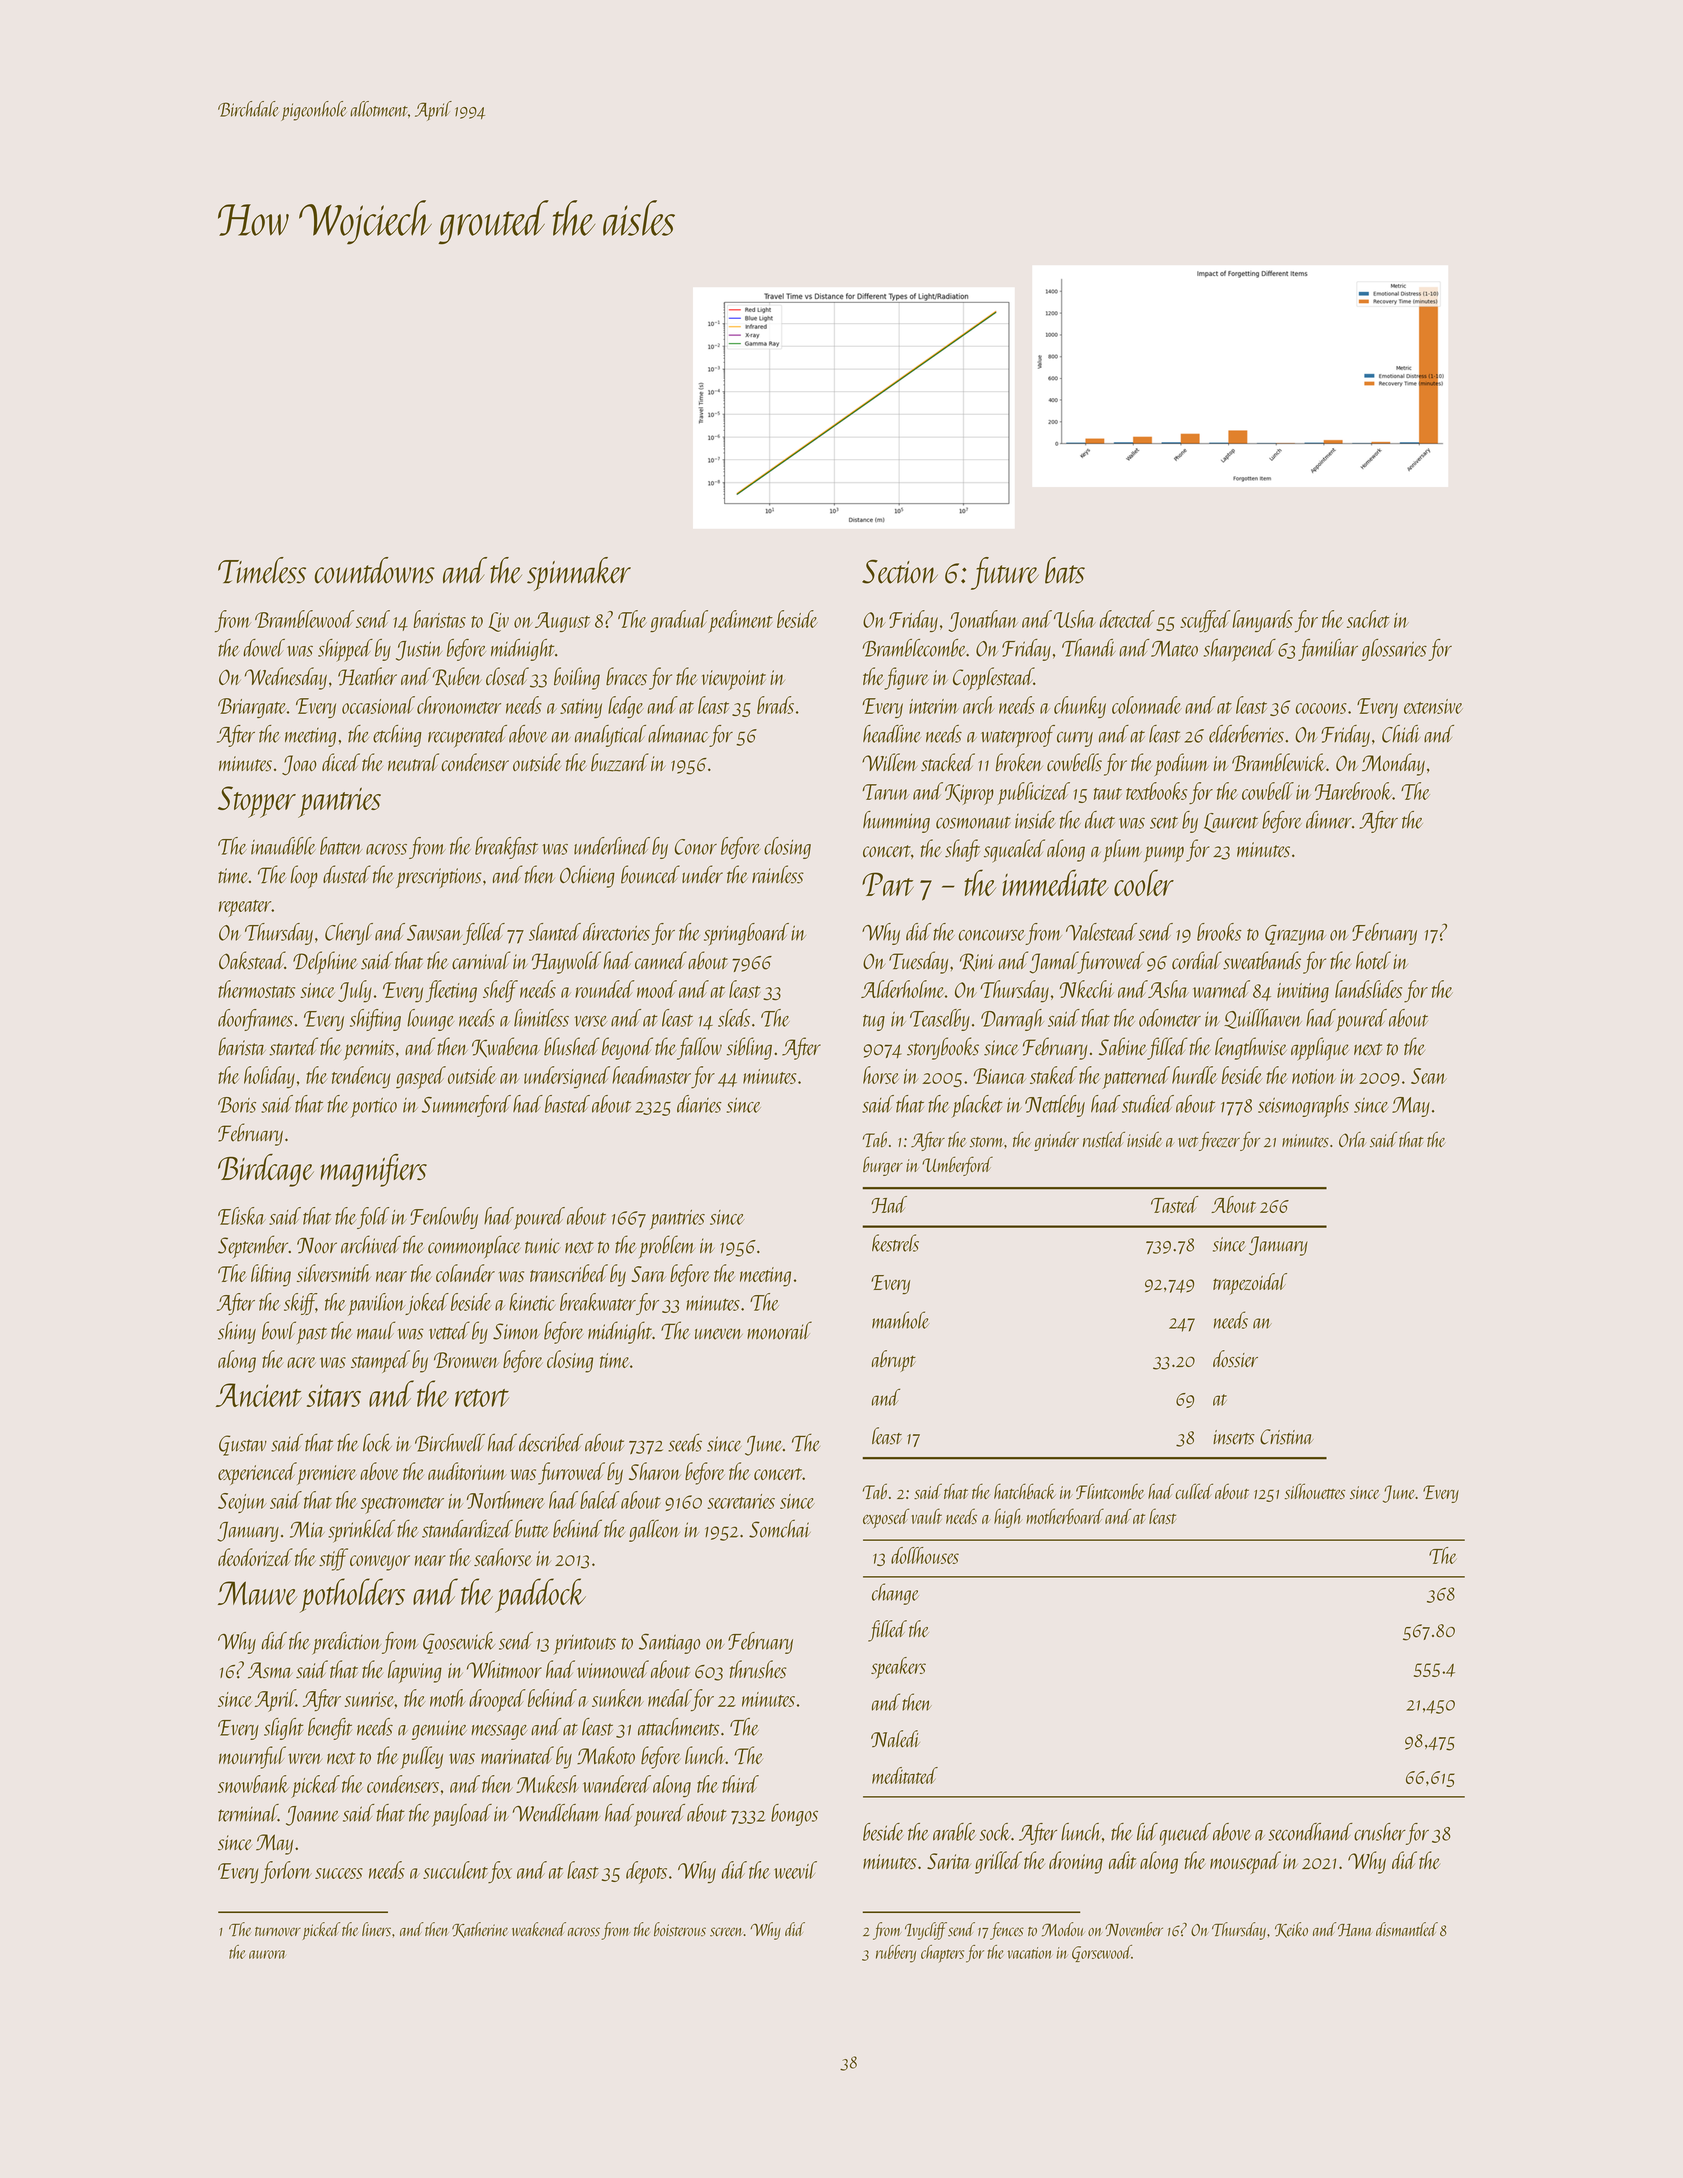 The height and width of the document is (2178, 1683). Describe the element at coordinates (992, 935) in the document. I see `concourse` at that location.
